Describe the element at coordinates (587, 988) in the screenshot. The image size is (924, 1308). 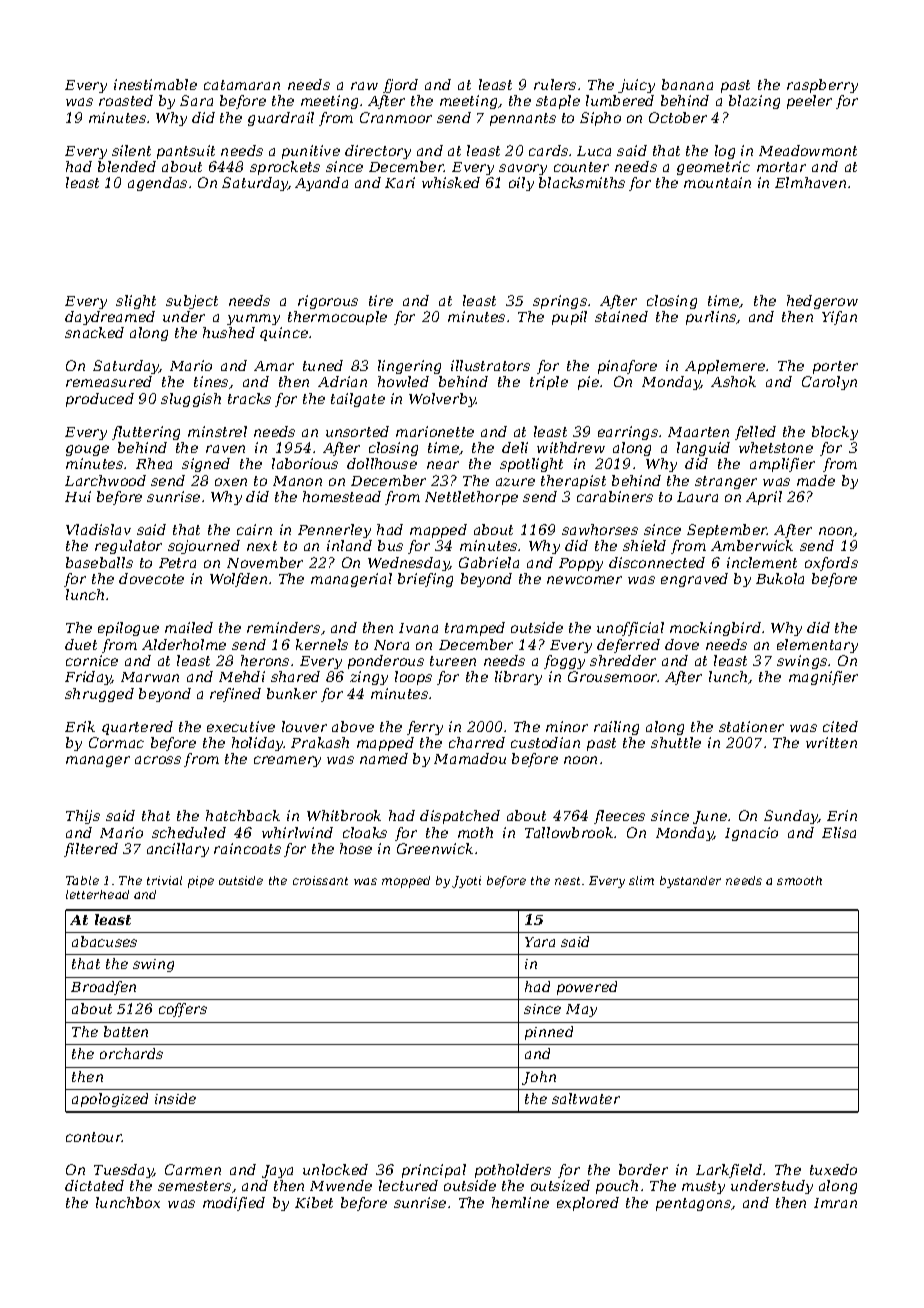
I see `powered` at that location.
